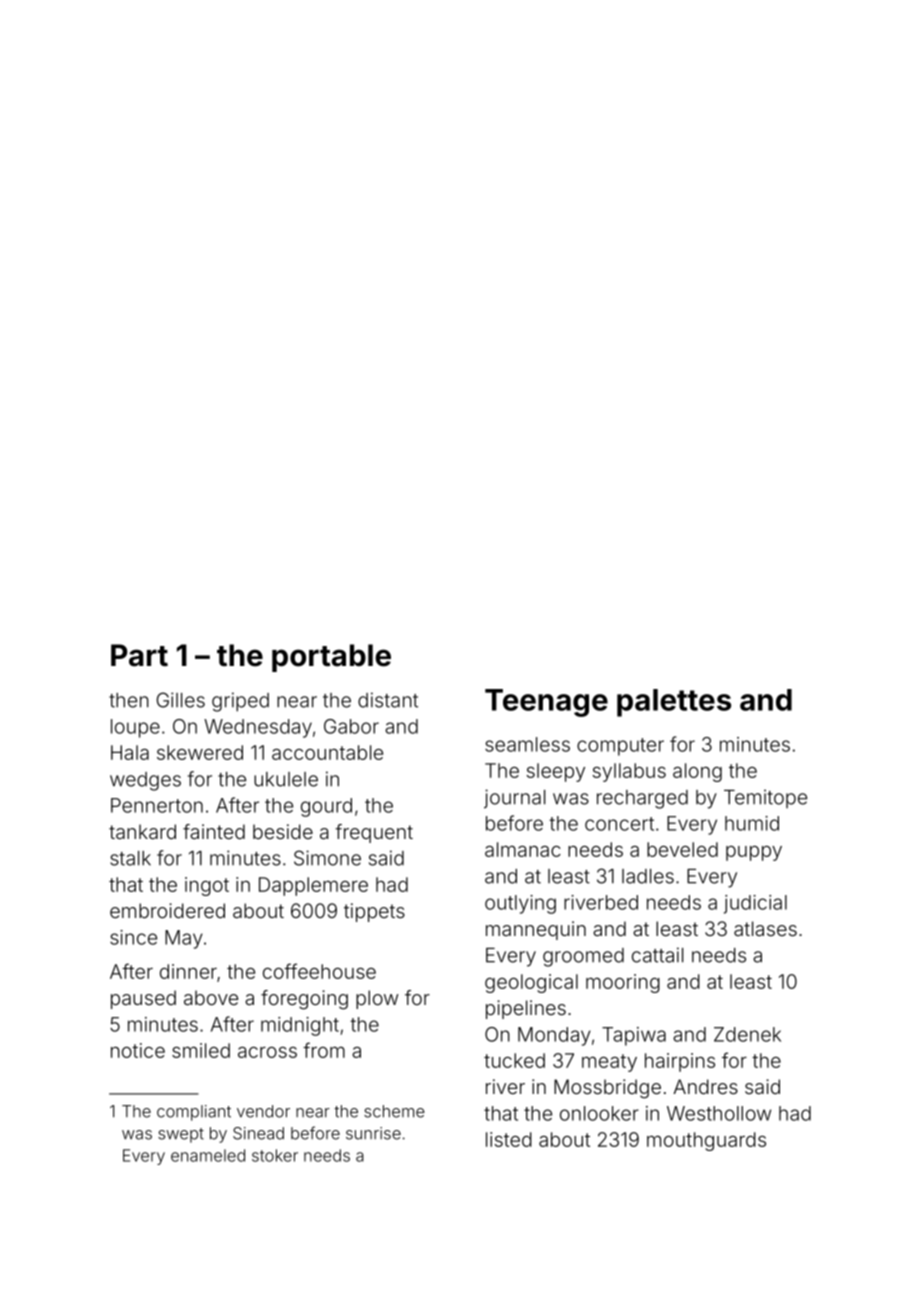  What do you see at coordinates (181, 700) in the document?
I see `Gilles` at bounding box center [181, 700].
